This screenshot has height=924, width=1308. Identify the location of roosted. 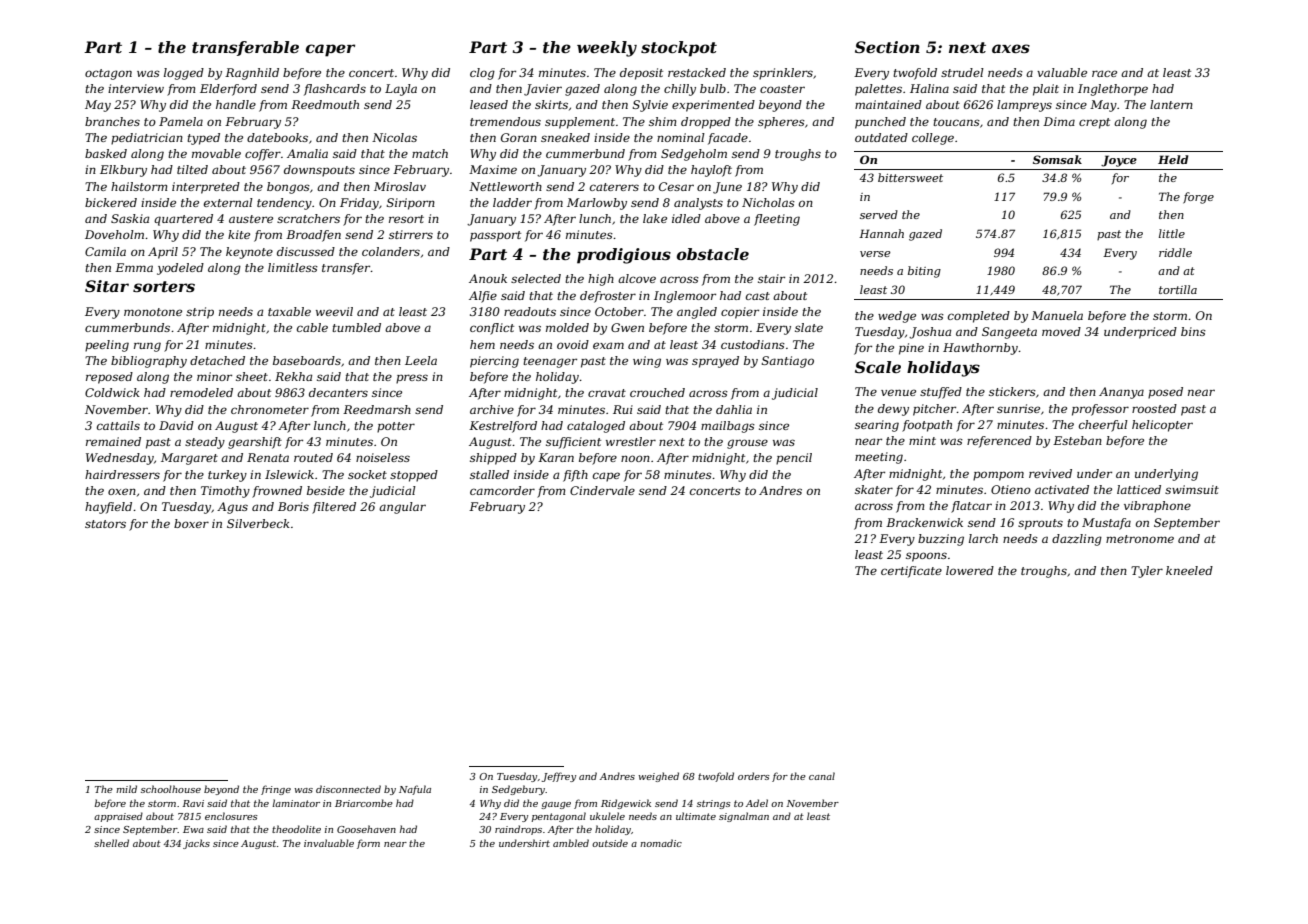
(1154, 408).
